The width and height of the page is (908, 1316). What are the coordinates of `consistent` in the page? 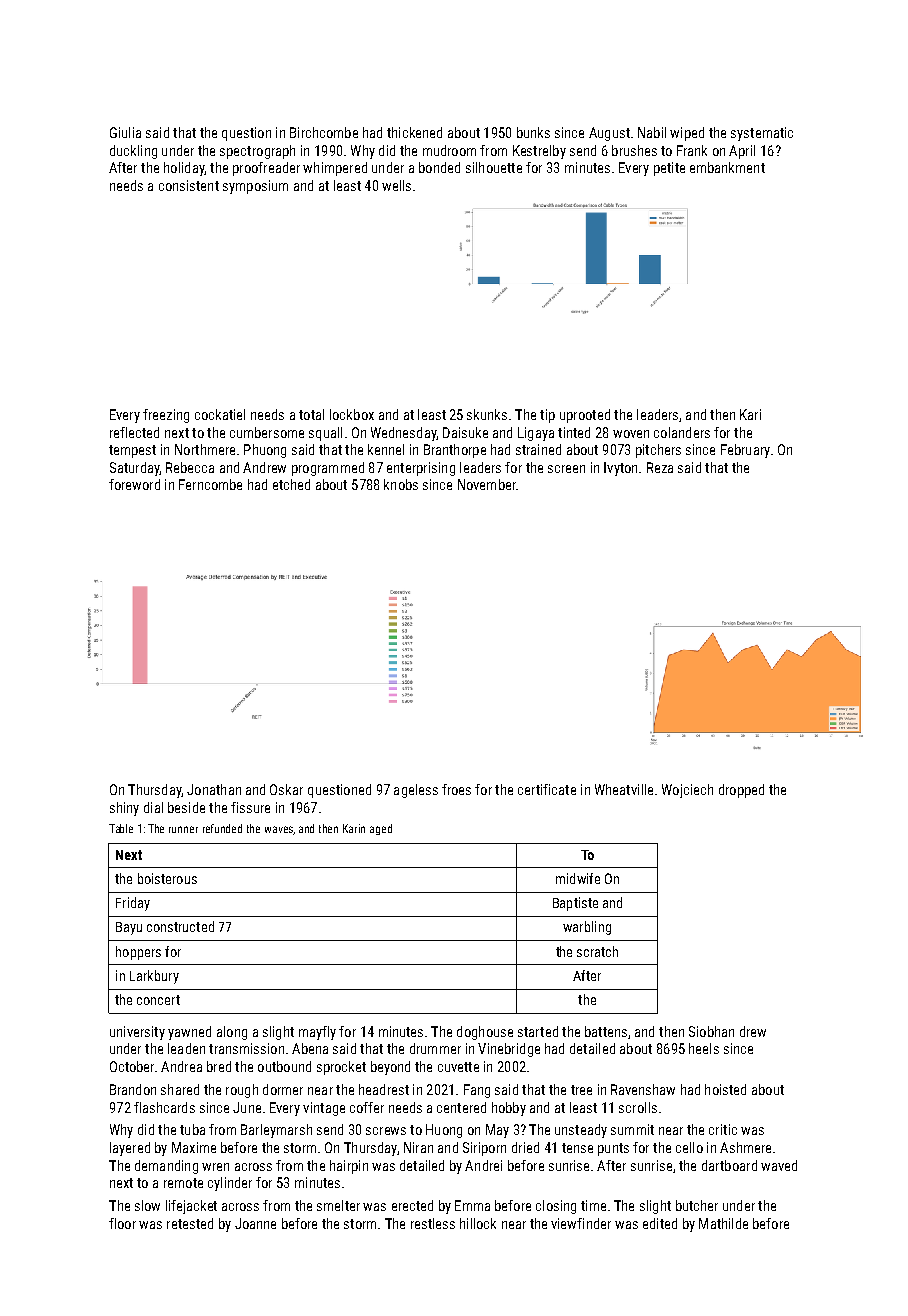 It's located at (189, 185).
